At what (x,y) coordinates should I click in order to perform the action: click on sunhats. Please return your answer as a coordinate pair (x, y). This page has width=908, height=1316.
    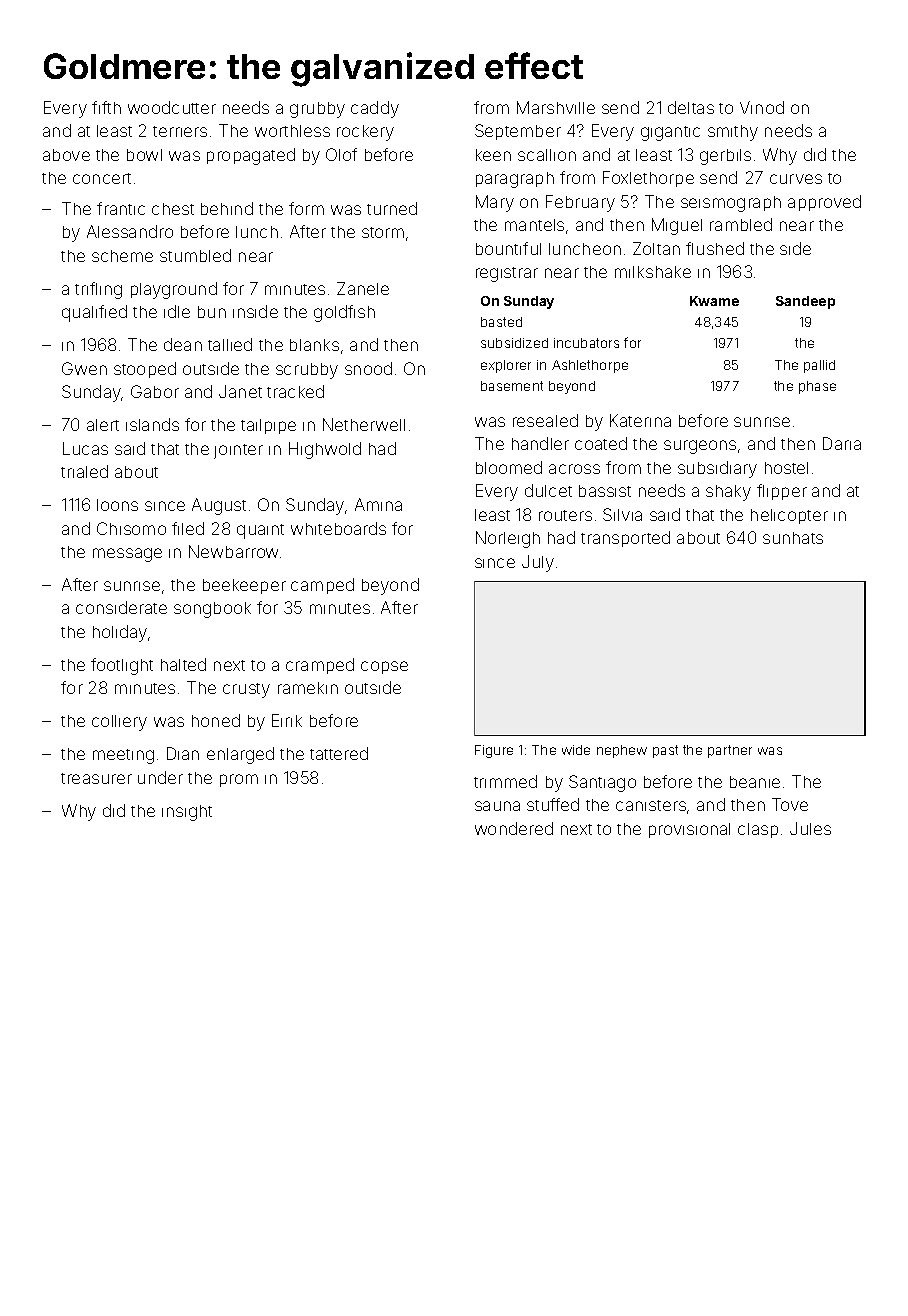
    Looking at the image, I should click on (793, 538).
